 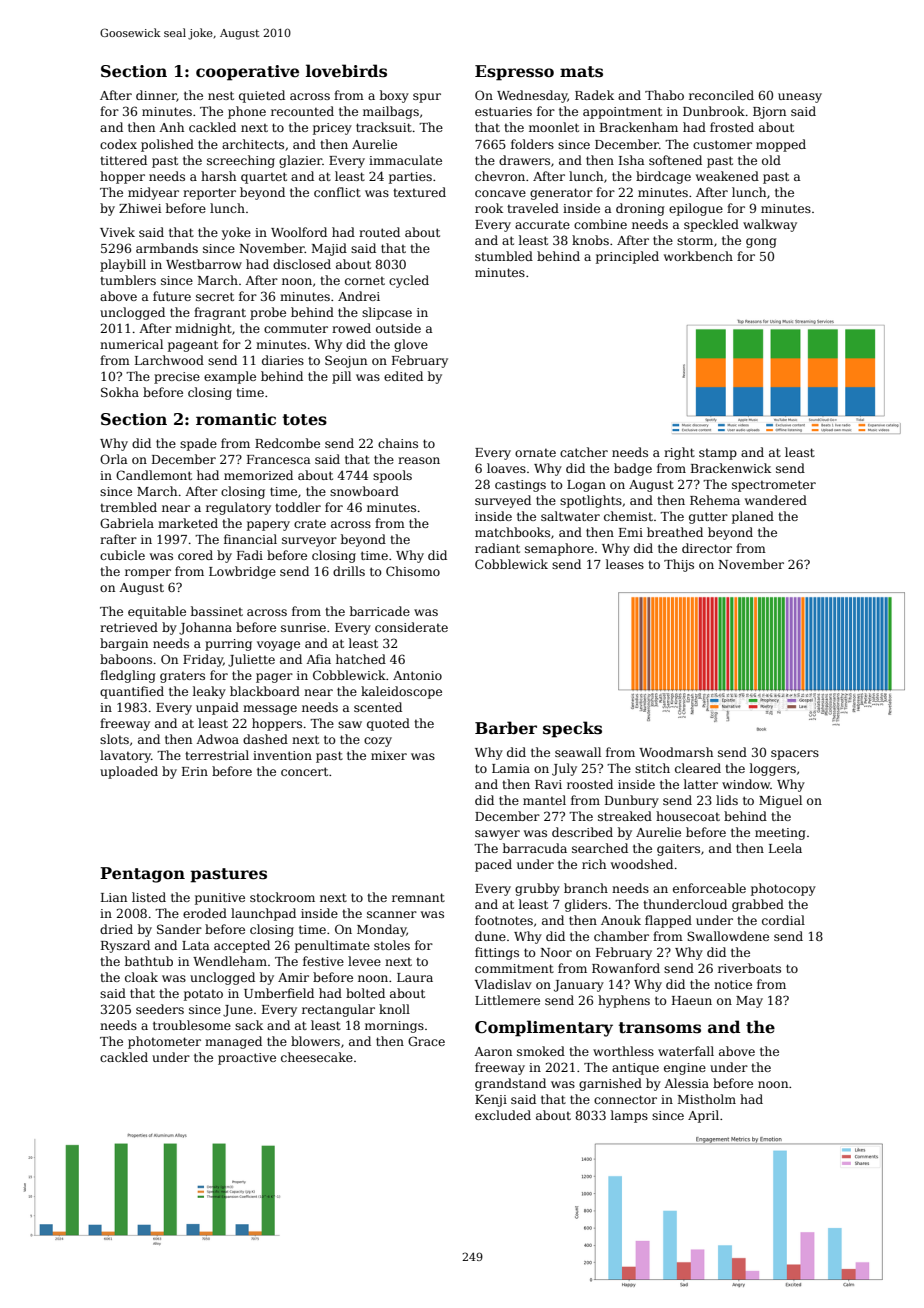 I want to click on spacers, so click(x=795, y=755).
